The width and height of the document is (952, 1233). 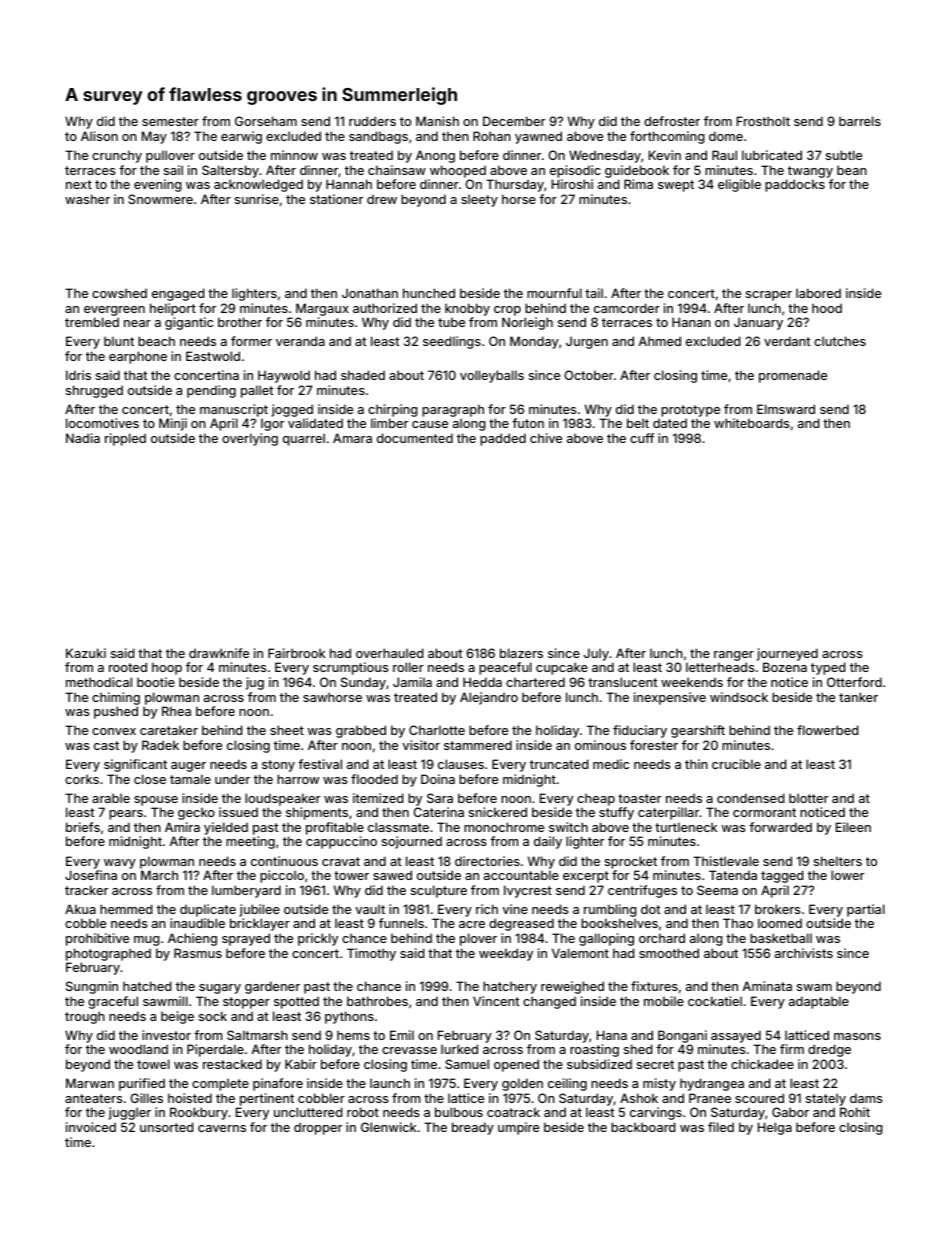 I want to click on tower, so click(x=351, y=875).
